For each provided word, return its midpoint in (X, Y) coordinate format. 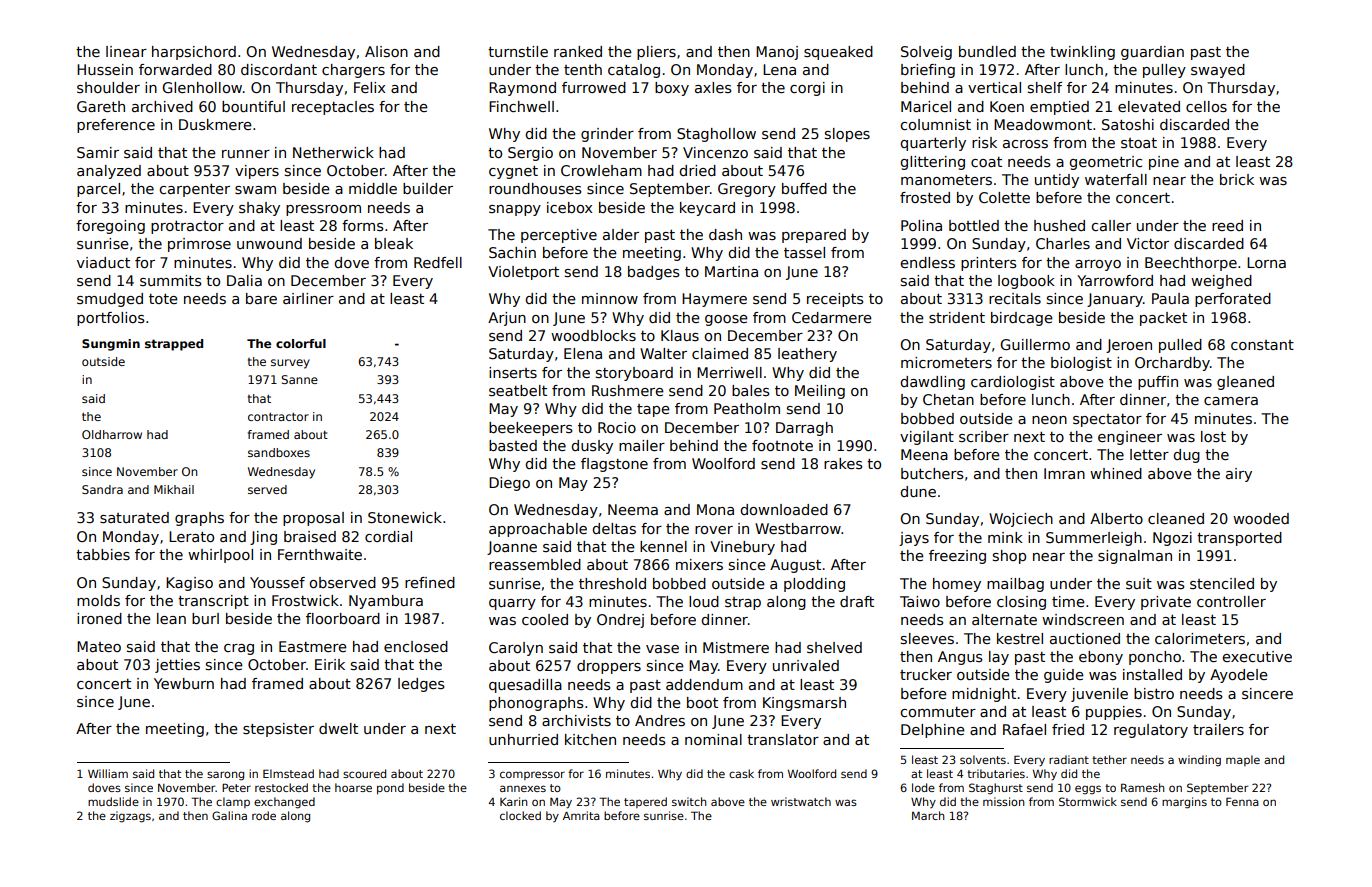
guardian (1152, 53)
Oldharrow (112, 434)
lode (923, 787)
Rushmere (628, 390)
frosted (925, 197)
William (108, 773)
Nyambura (386, 602)
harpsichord (194, 53)
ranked (578, 51)
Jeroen (1129, 346)
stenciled (1222, 583)
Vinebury (742, 548)
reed (1227, 225)
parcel (98, 190)
